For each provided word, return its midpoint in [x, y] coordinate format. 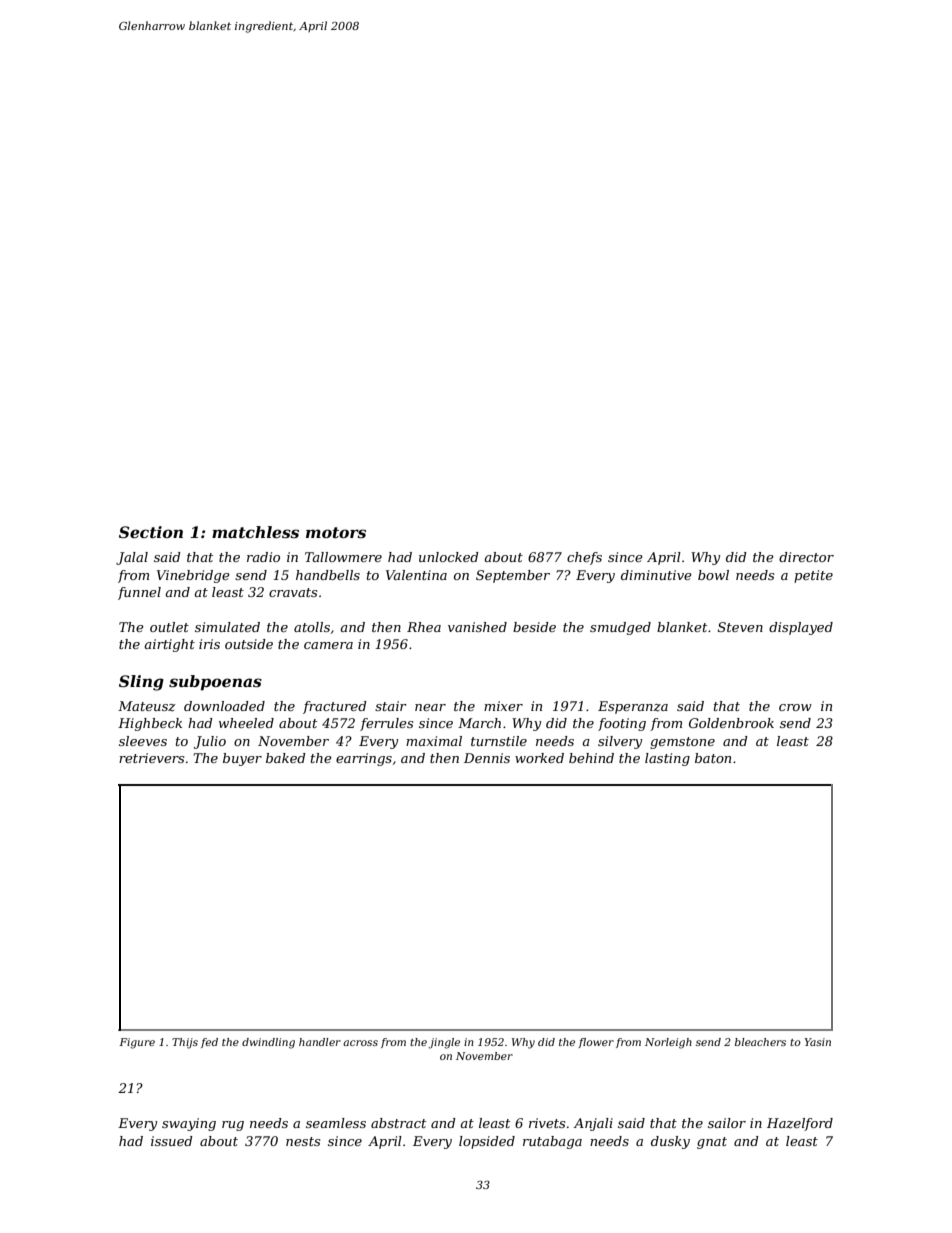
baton [713, 758]
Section [151, 532]
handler [320, 1042]
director [806, 557]
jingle [444, 1043]
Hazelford [800, 1124]
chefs [584, 558]
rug [233, 1126]
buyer [242, 759]
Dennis [487, 758]
